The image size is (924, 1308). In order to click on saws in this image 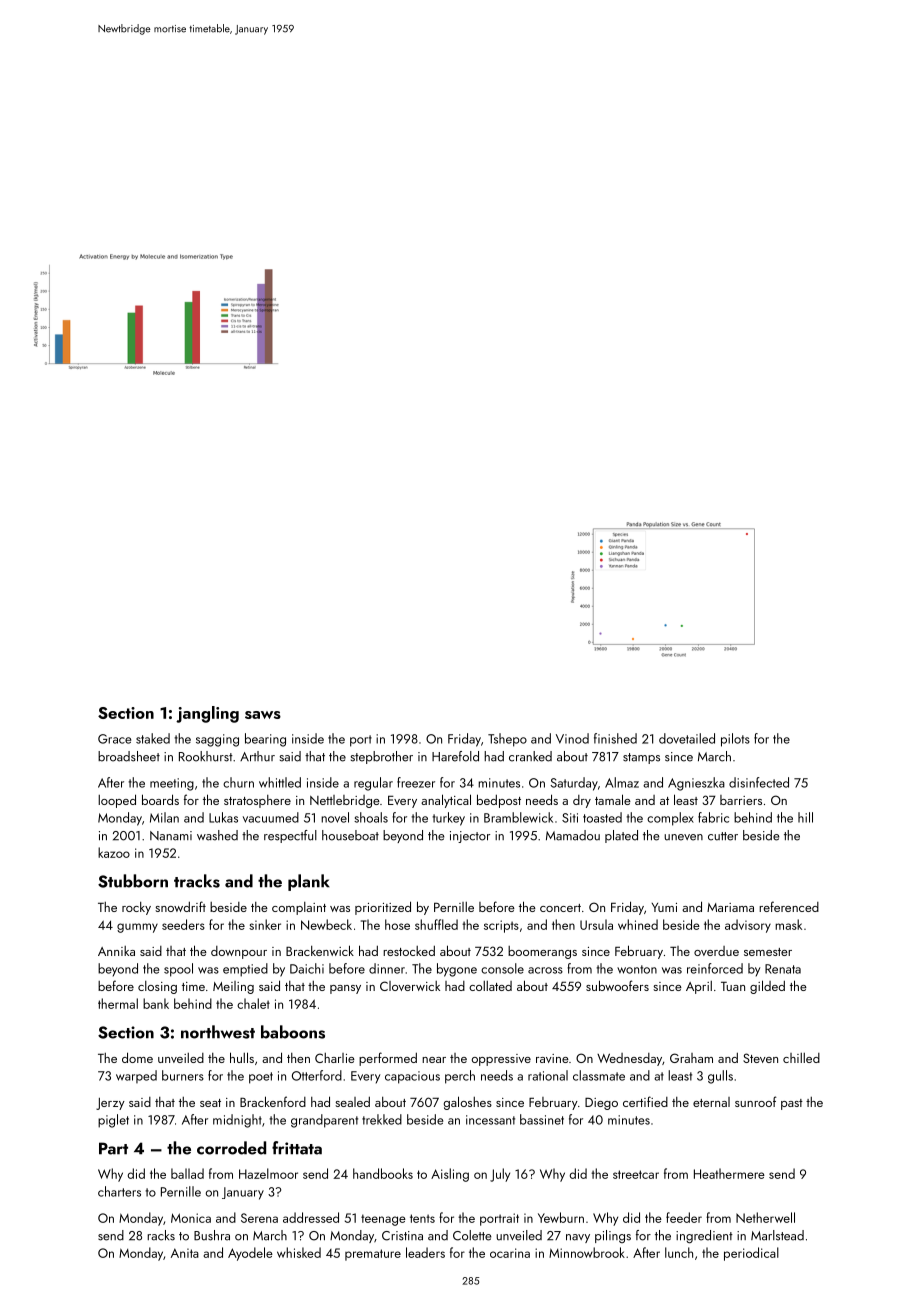, I will do `click(263, 715)`.
